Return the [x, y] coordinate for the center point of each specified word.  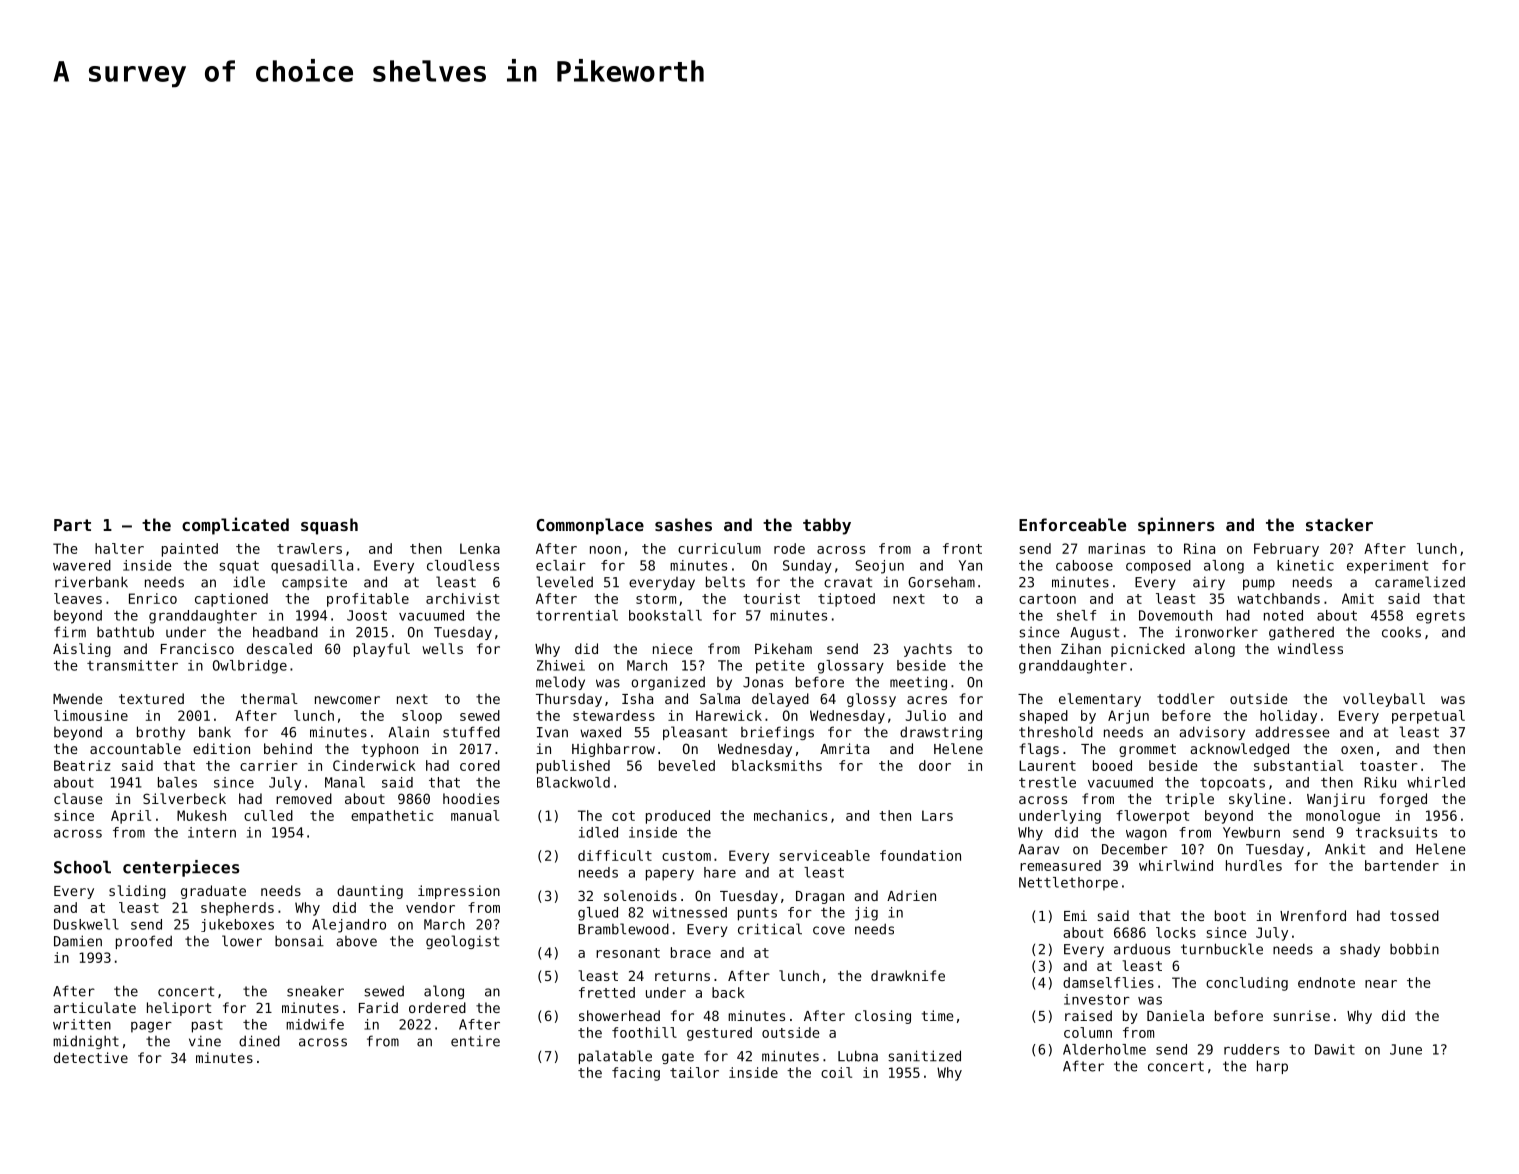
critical [770, 929]
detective [91, 1057]
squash [329, 526]
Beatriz [82, 765]
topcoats [1232, 784]
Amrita [844, 748]
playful [382, 650]
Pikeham [783, 648]
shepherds [237, 909]
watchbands [1278, 598]
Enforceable [1072, 524]
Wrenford [1313, 915]
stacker [1339, 524]
